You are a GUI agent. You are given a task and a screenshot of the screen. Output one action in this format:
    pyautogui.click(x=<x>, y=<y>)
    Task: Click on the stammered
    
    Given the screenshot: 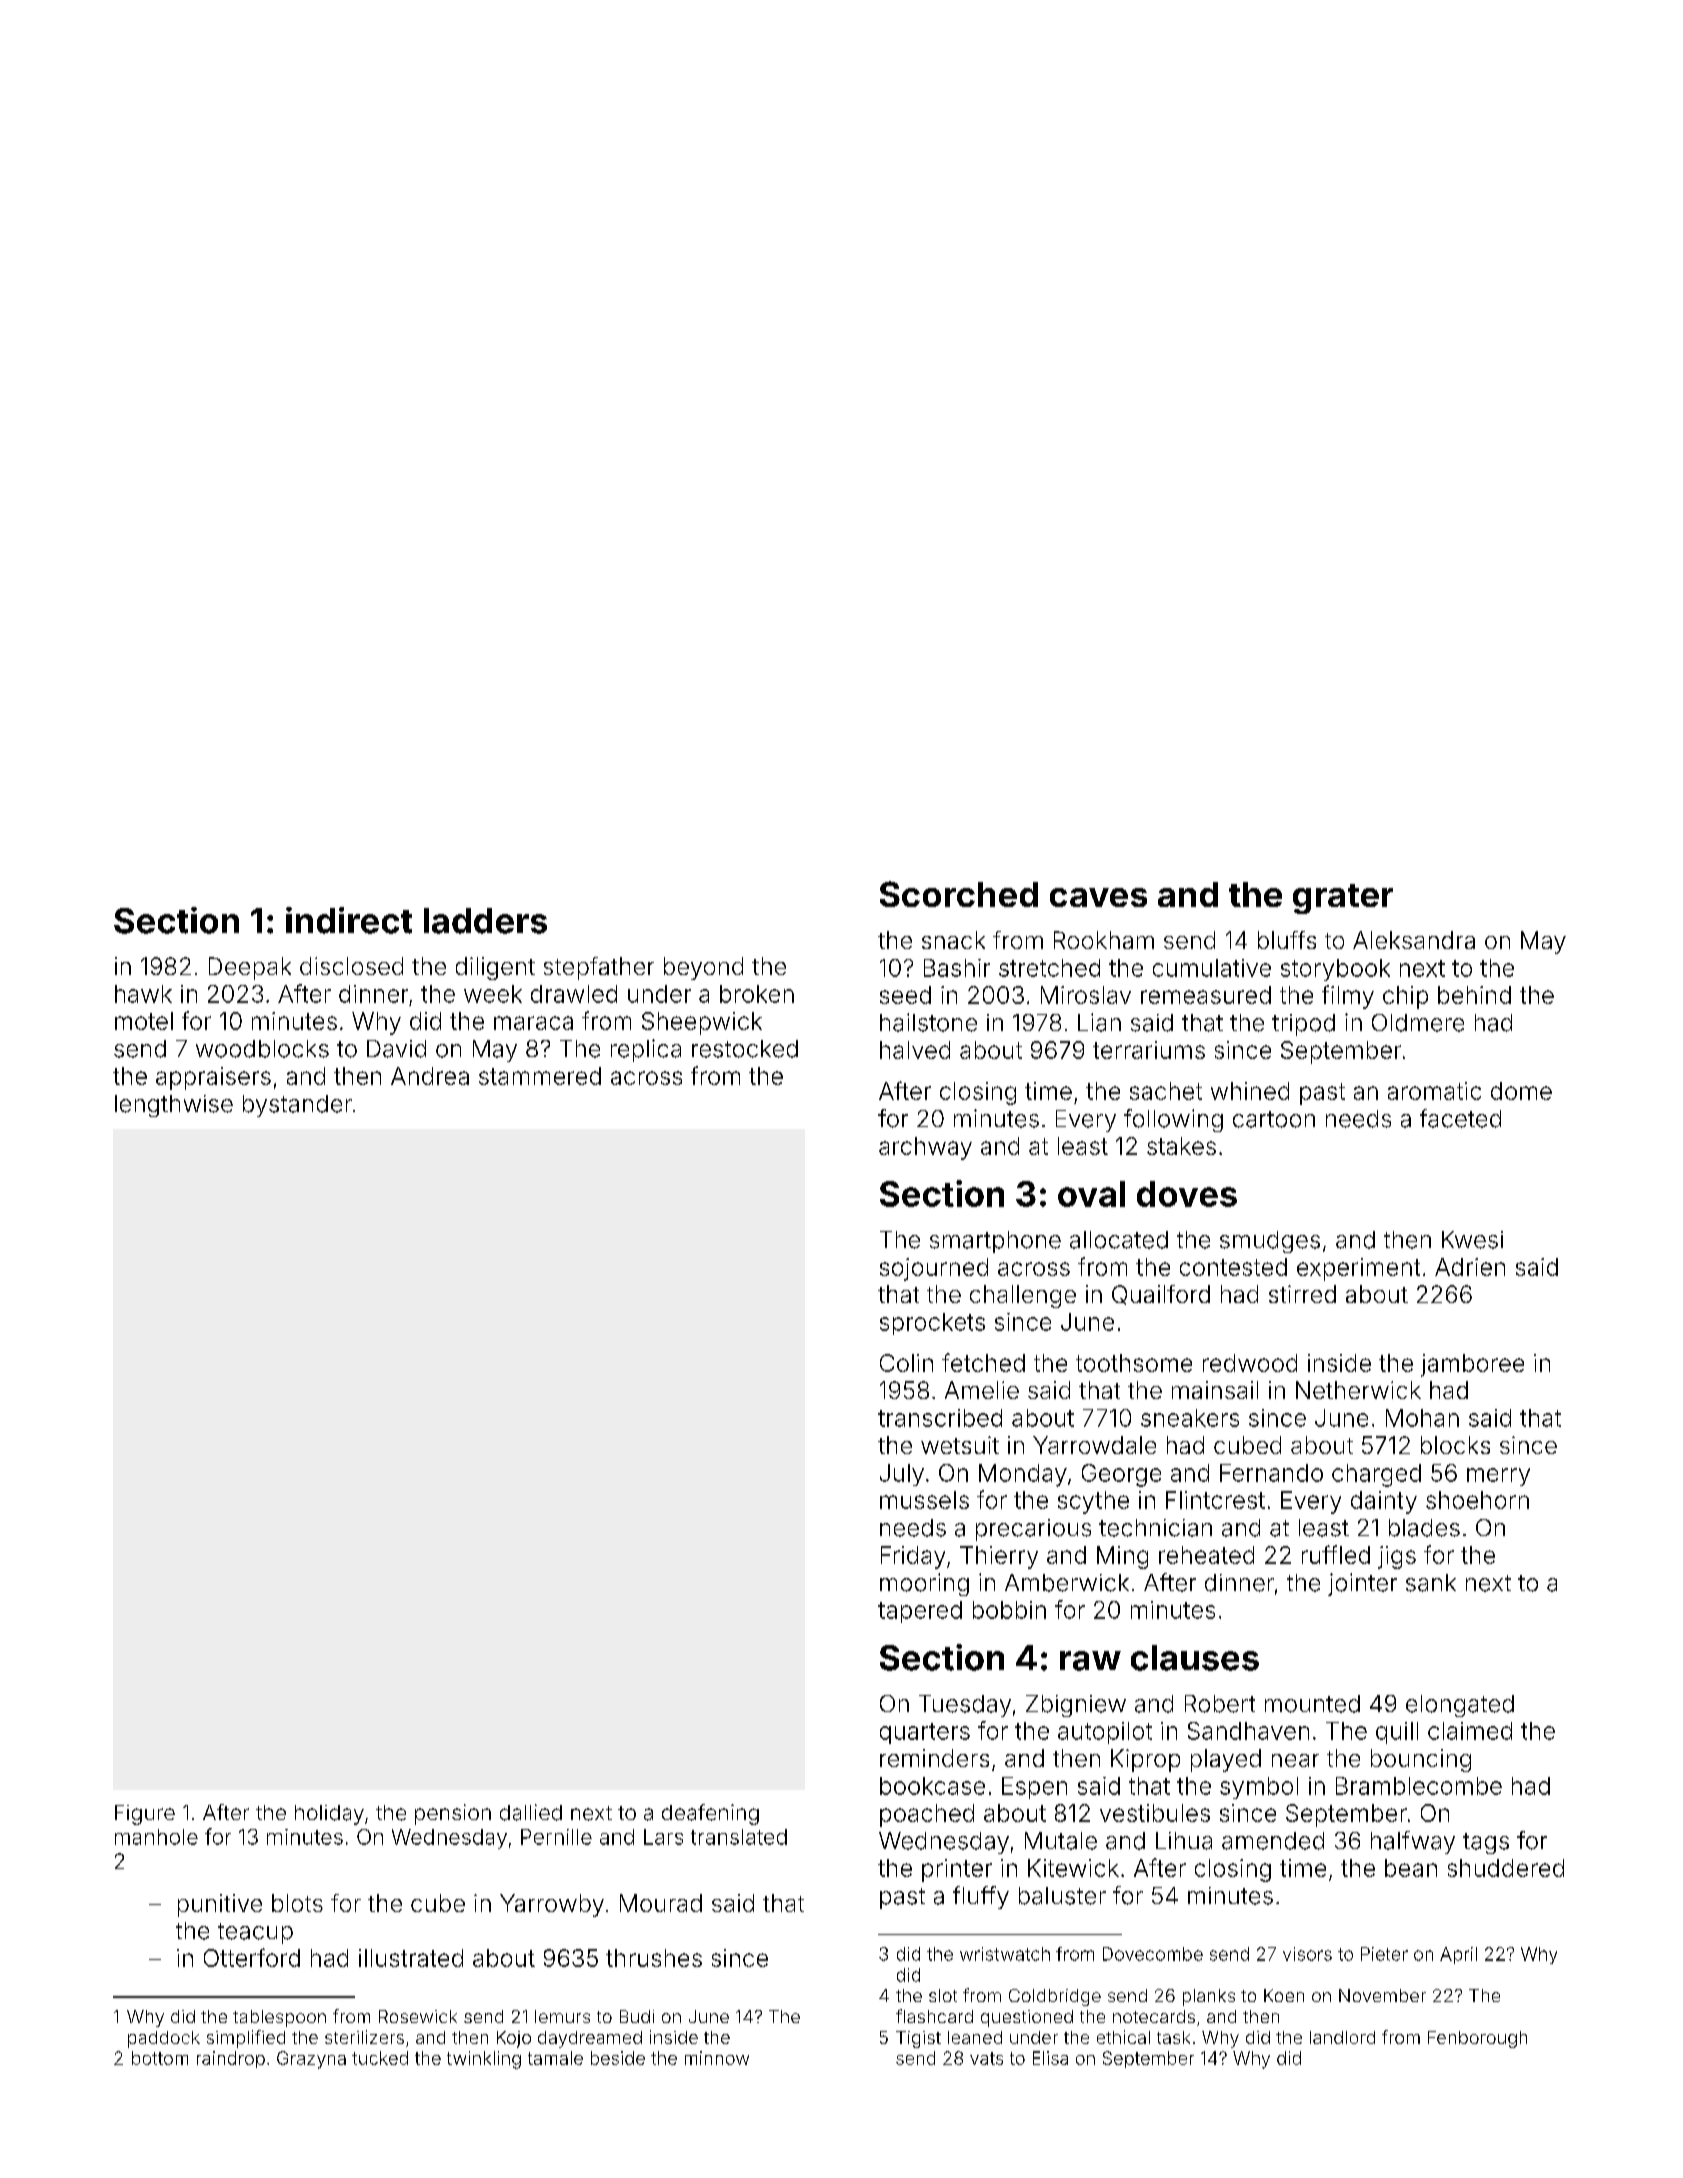 What is the action you would take?
    pyautogui.click(x=540, y=1076)
